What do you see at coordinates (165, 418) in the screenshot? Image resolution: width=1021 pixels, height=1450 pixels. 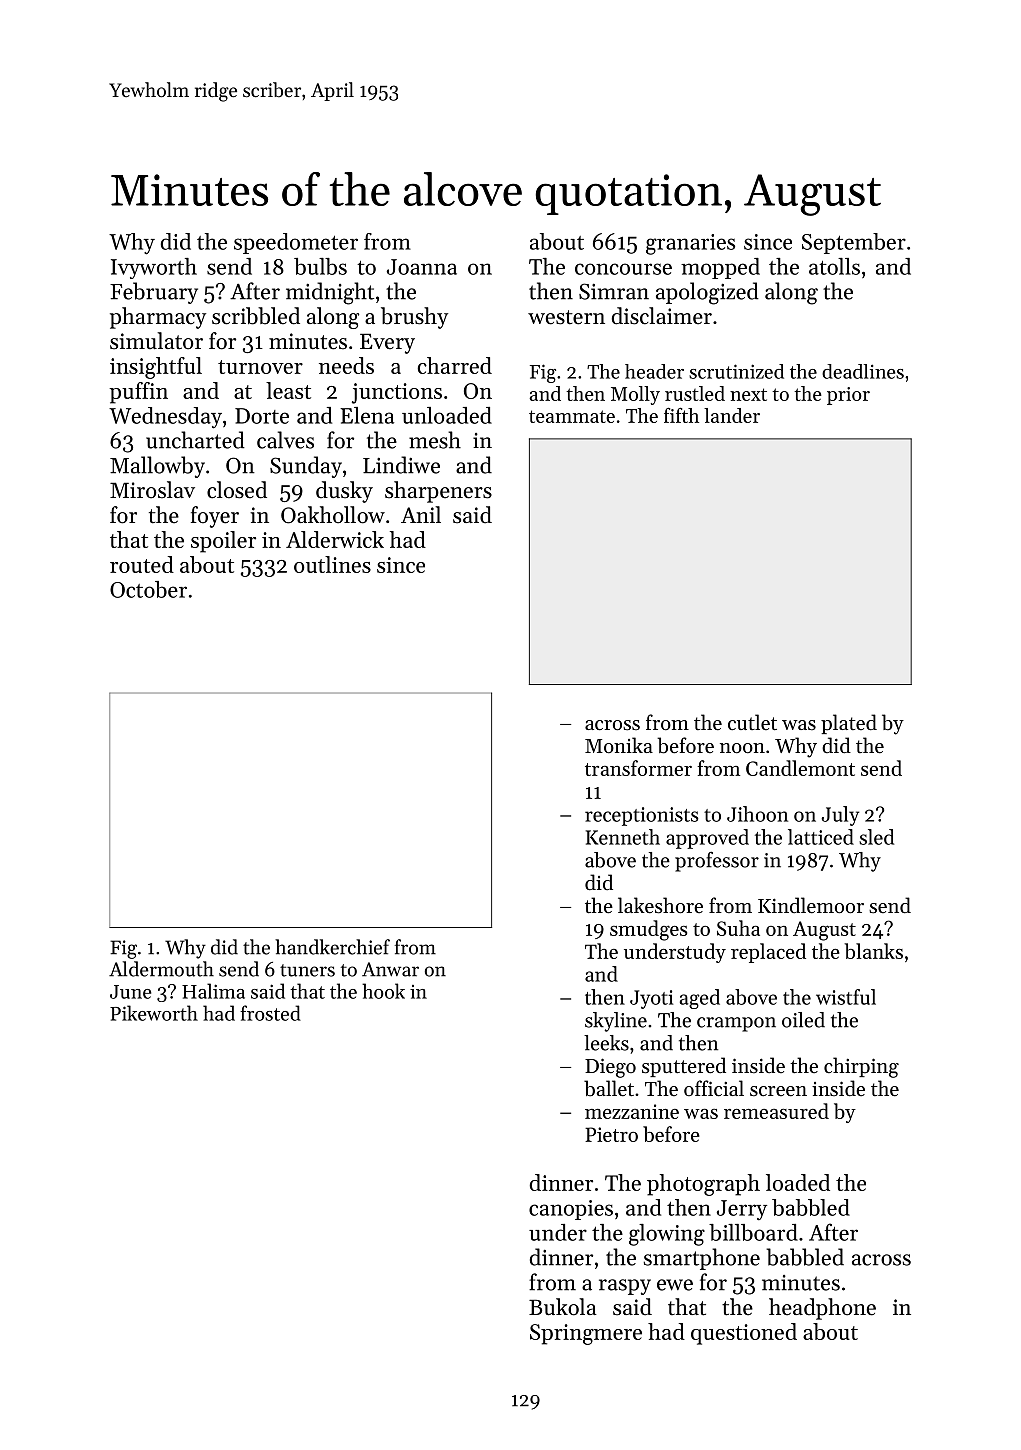 I see `Wednesday` at bounding box center [165, 418].
